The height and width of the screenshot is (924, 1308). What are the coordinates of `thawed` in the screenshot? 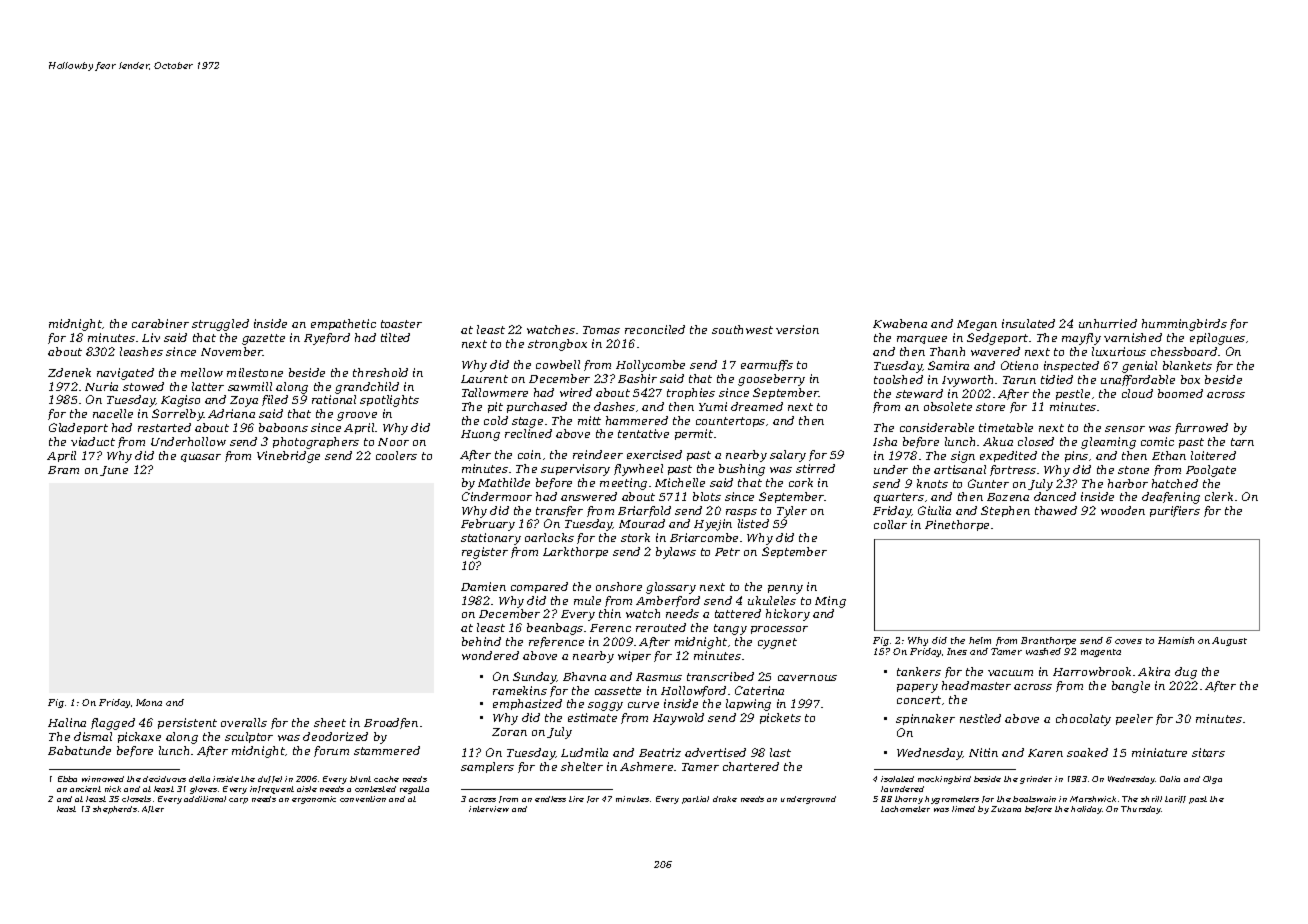 It's located at (1056, 510).
